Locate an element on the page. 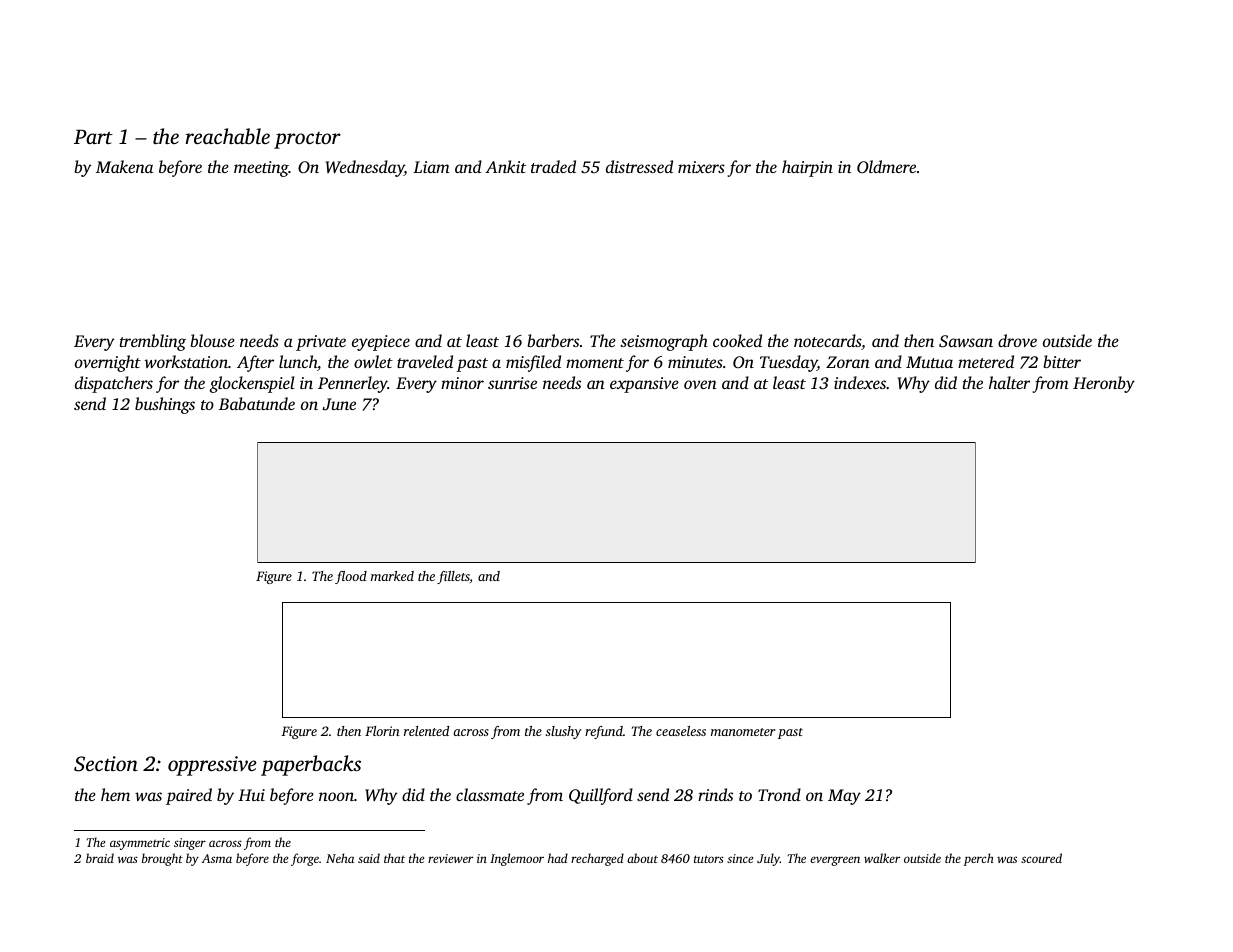  Mutua is located at coordinates (929, 362).
